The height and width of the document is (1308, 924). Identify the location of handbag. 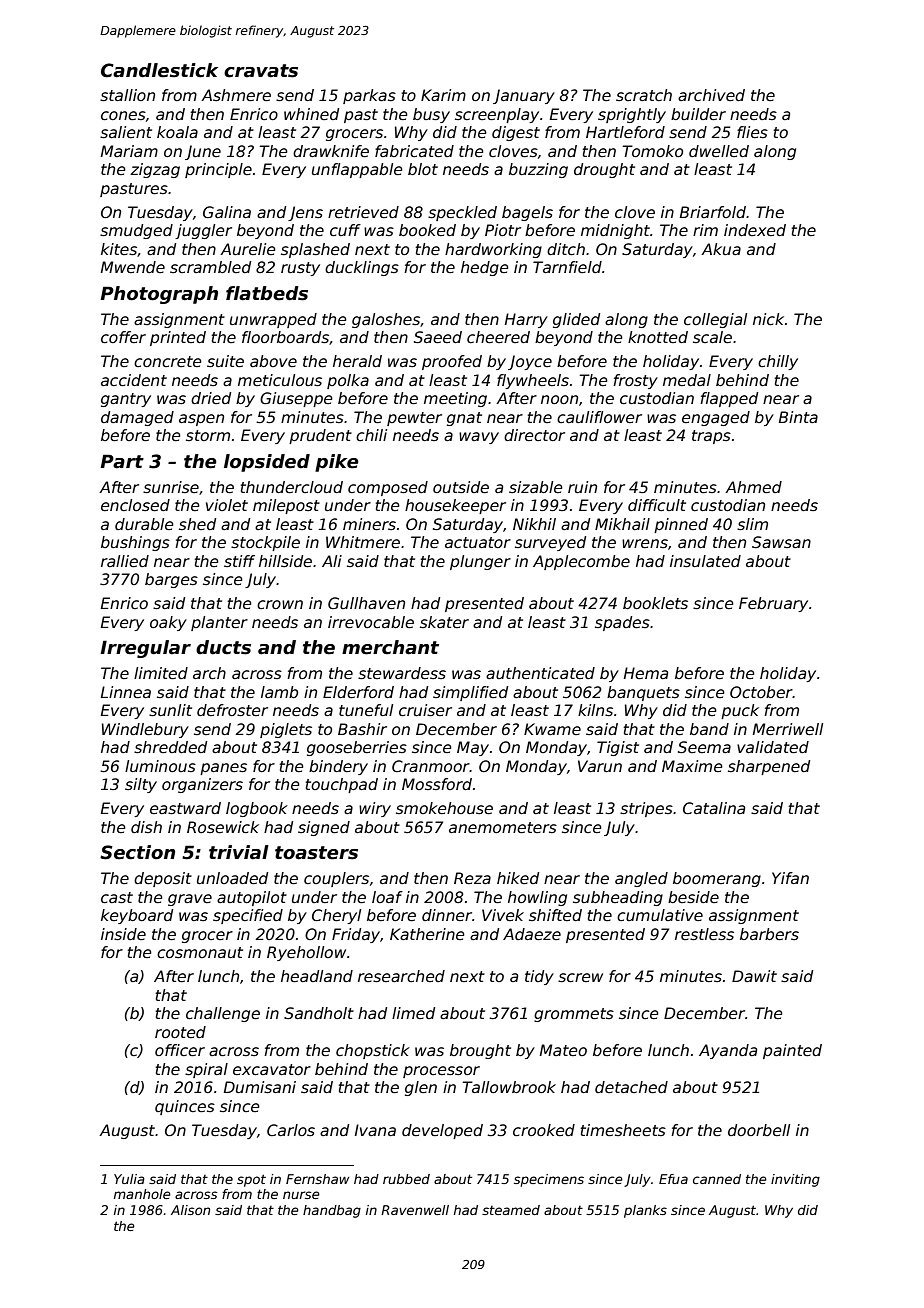
(332, 1211).
